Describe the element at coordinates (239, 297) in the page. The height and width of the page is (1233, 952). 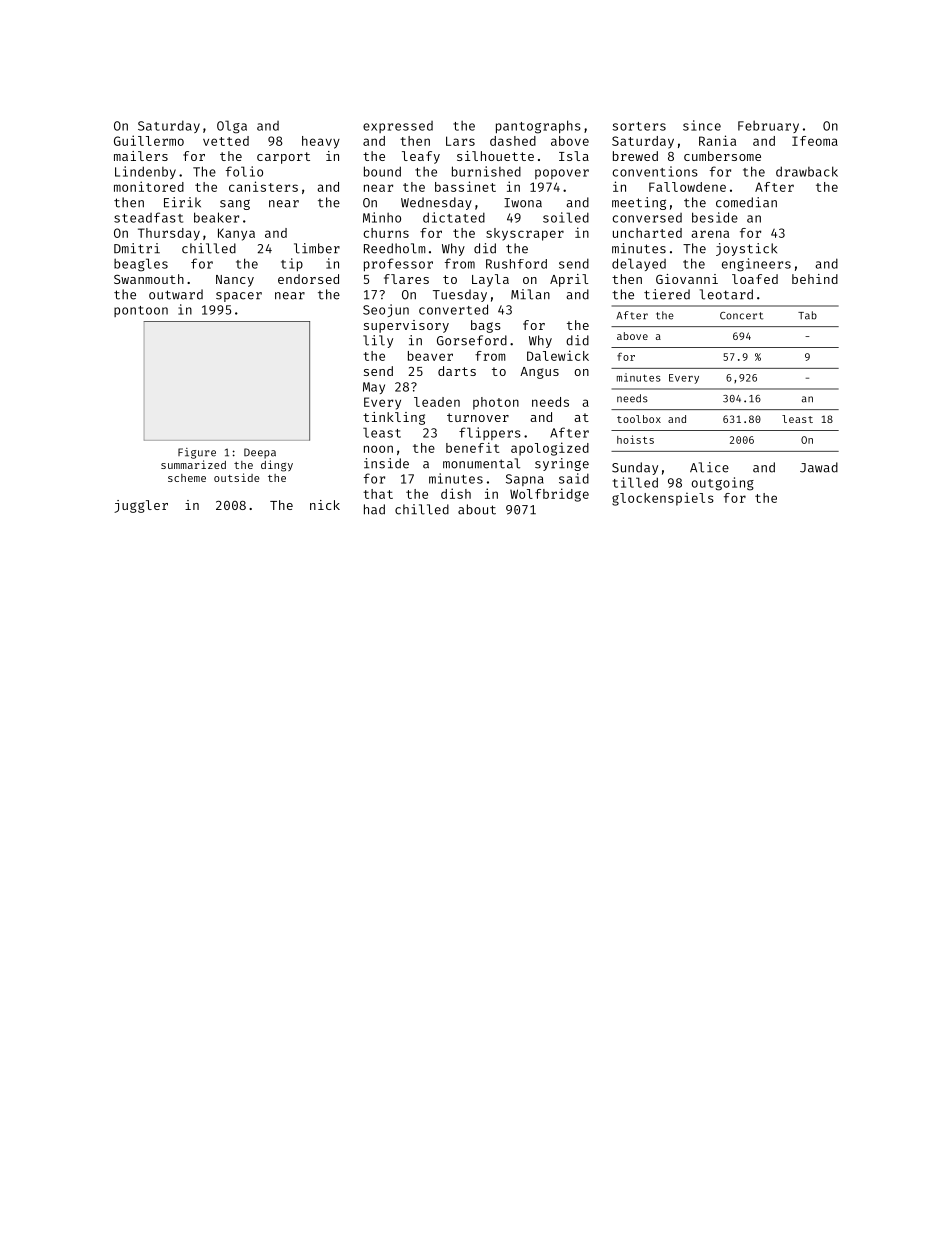
I see `spacer` at that location.
